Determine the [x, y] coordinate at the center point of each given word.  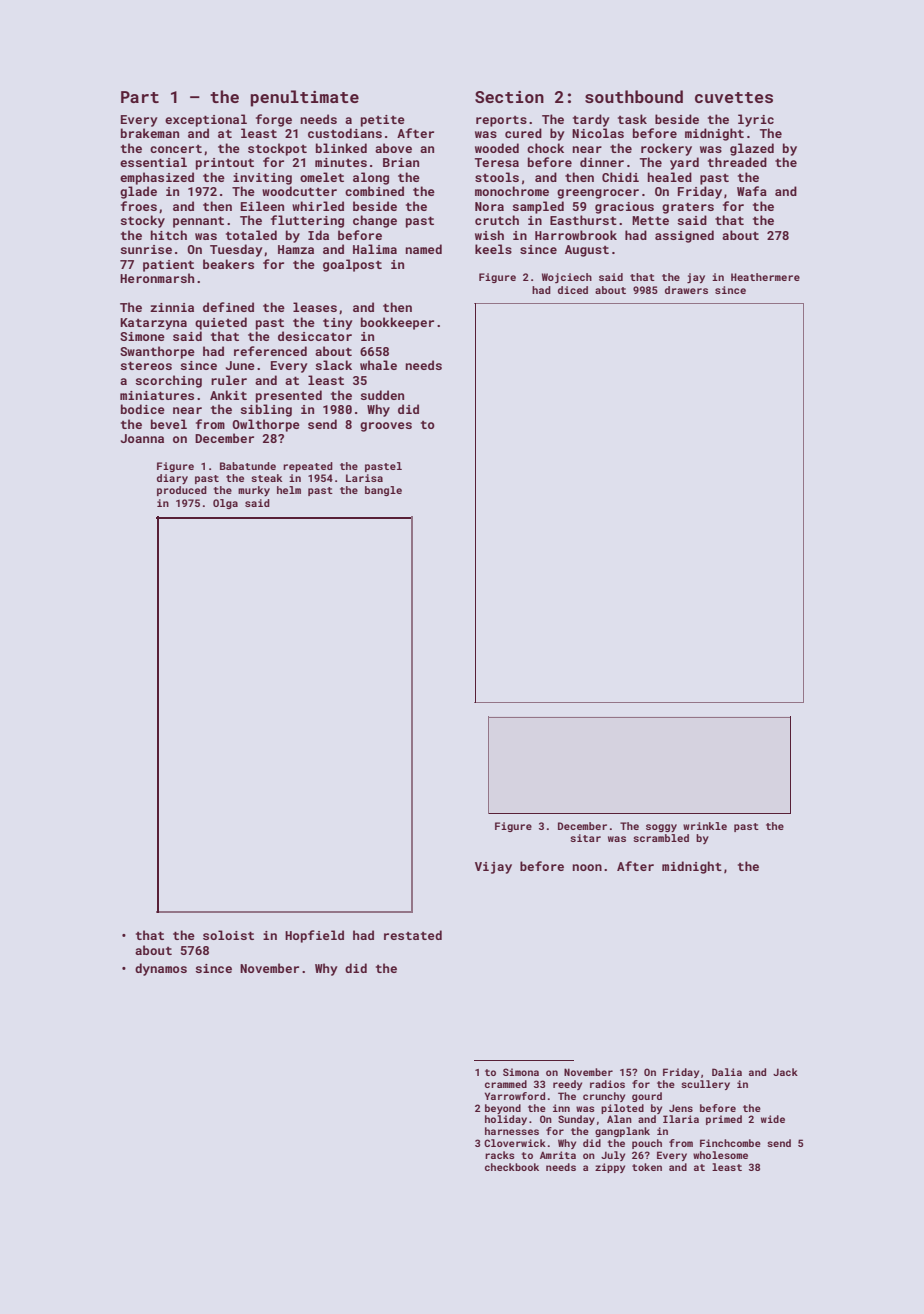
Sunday [576, 1120]
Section [509, 97]
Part [140, 97]
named [424, 249]
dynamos [161, 969]
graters [688, 208]
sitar [585, 838]
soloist [228, 935]
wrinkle [705, 826]
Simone [142, 336]
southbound [634, 96]
